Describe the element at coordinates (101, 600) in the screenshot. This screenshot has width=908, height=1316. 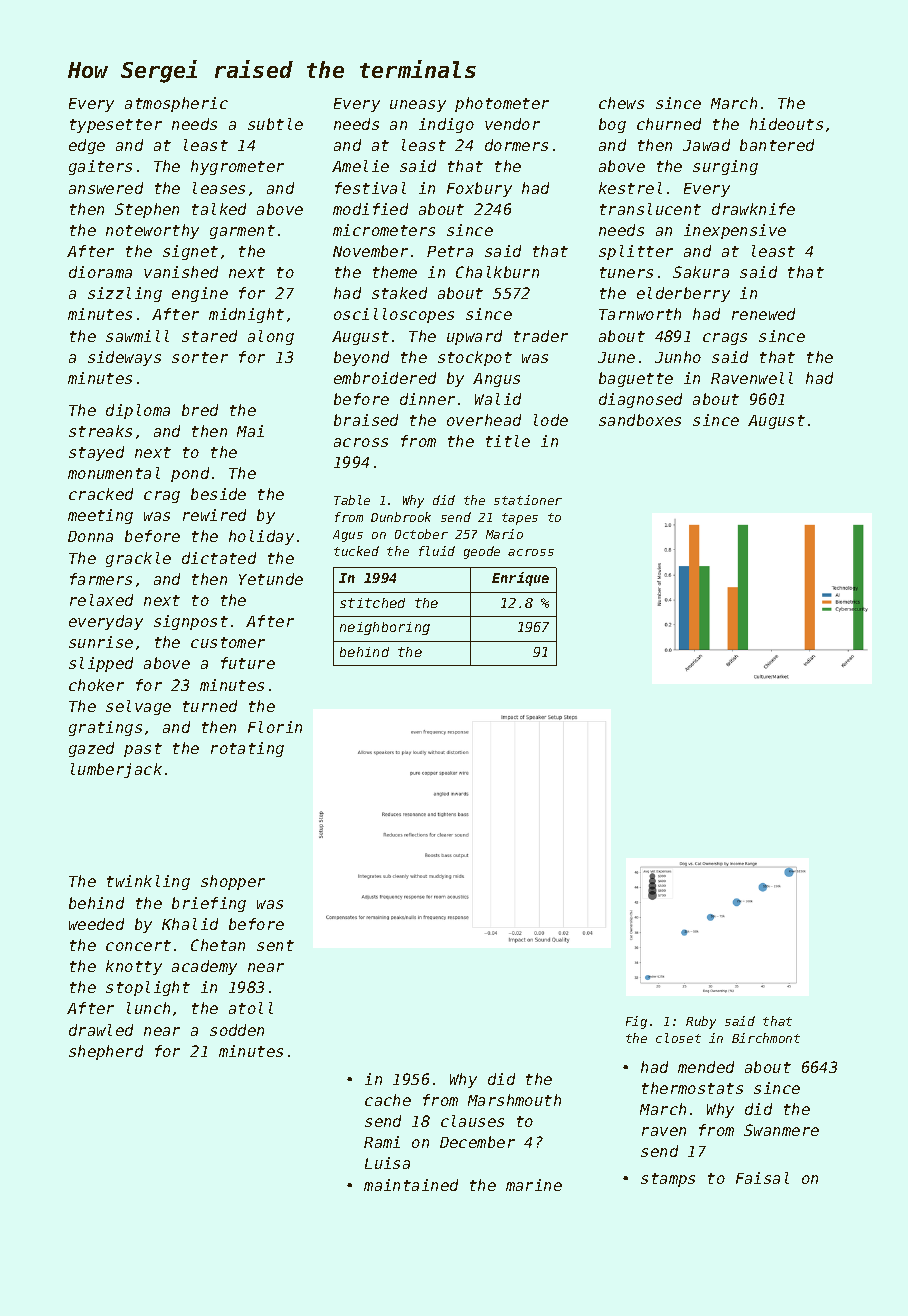
I see `relaxed` at that location.
